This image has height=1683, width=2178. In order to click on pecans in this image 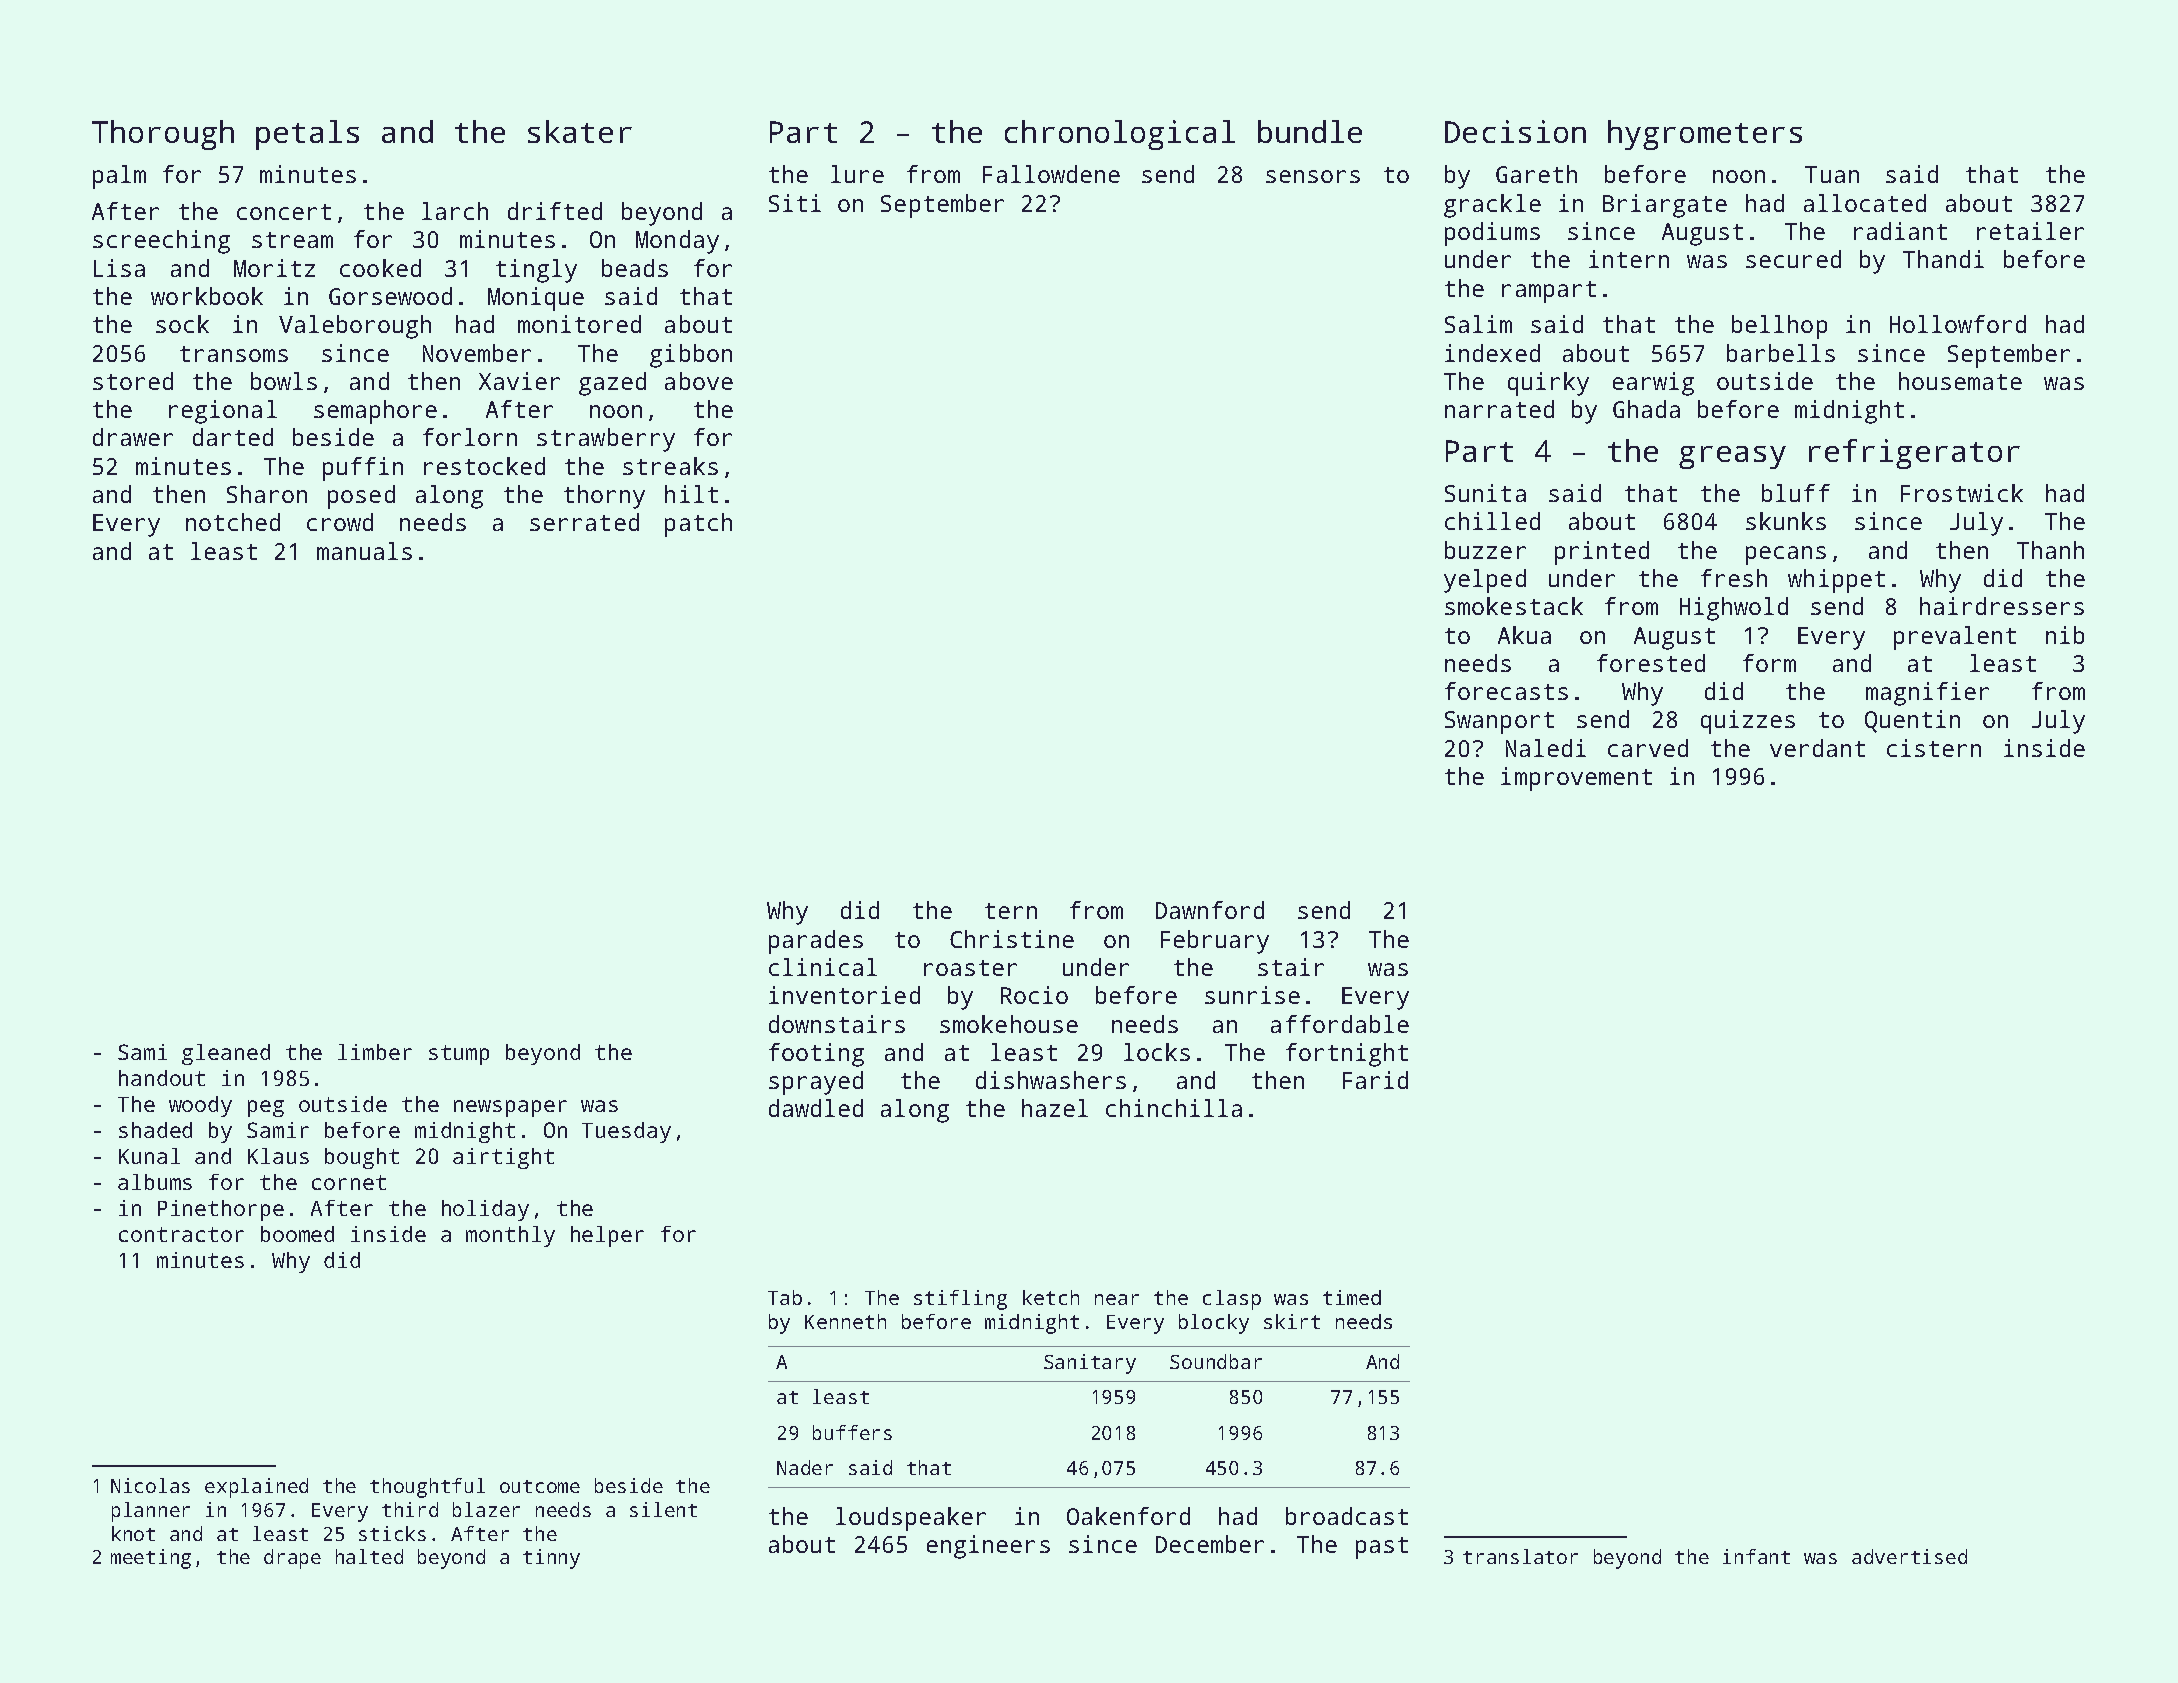, I will do `click(1786, 555)`.
